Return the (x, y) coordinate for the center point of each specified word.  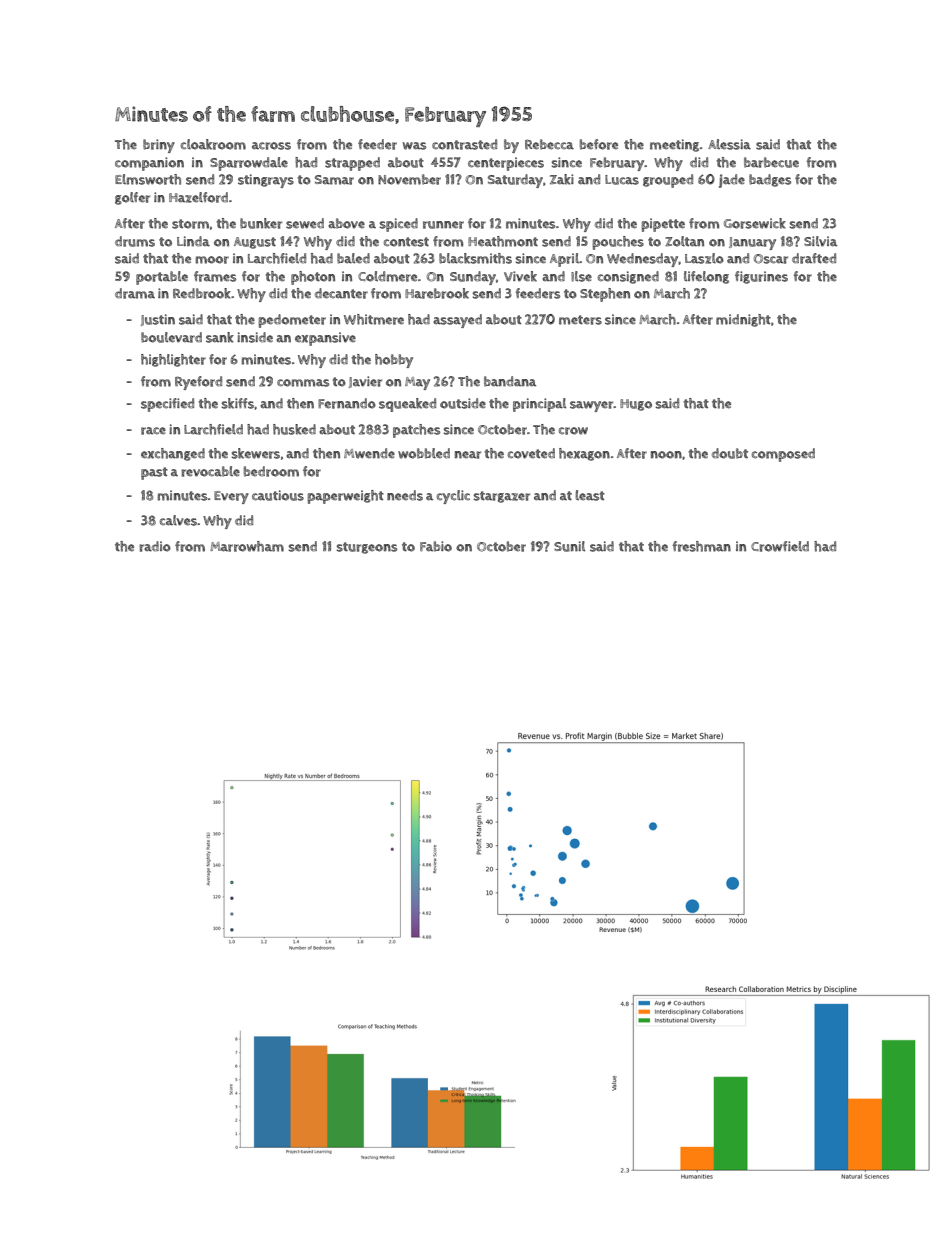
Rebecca (549, 144)
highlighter (173, 360)
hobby (394, 361)
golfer (132, 198)
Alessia (729, 144)
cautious (278, 495)
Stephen (605, 295)
